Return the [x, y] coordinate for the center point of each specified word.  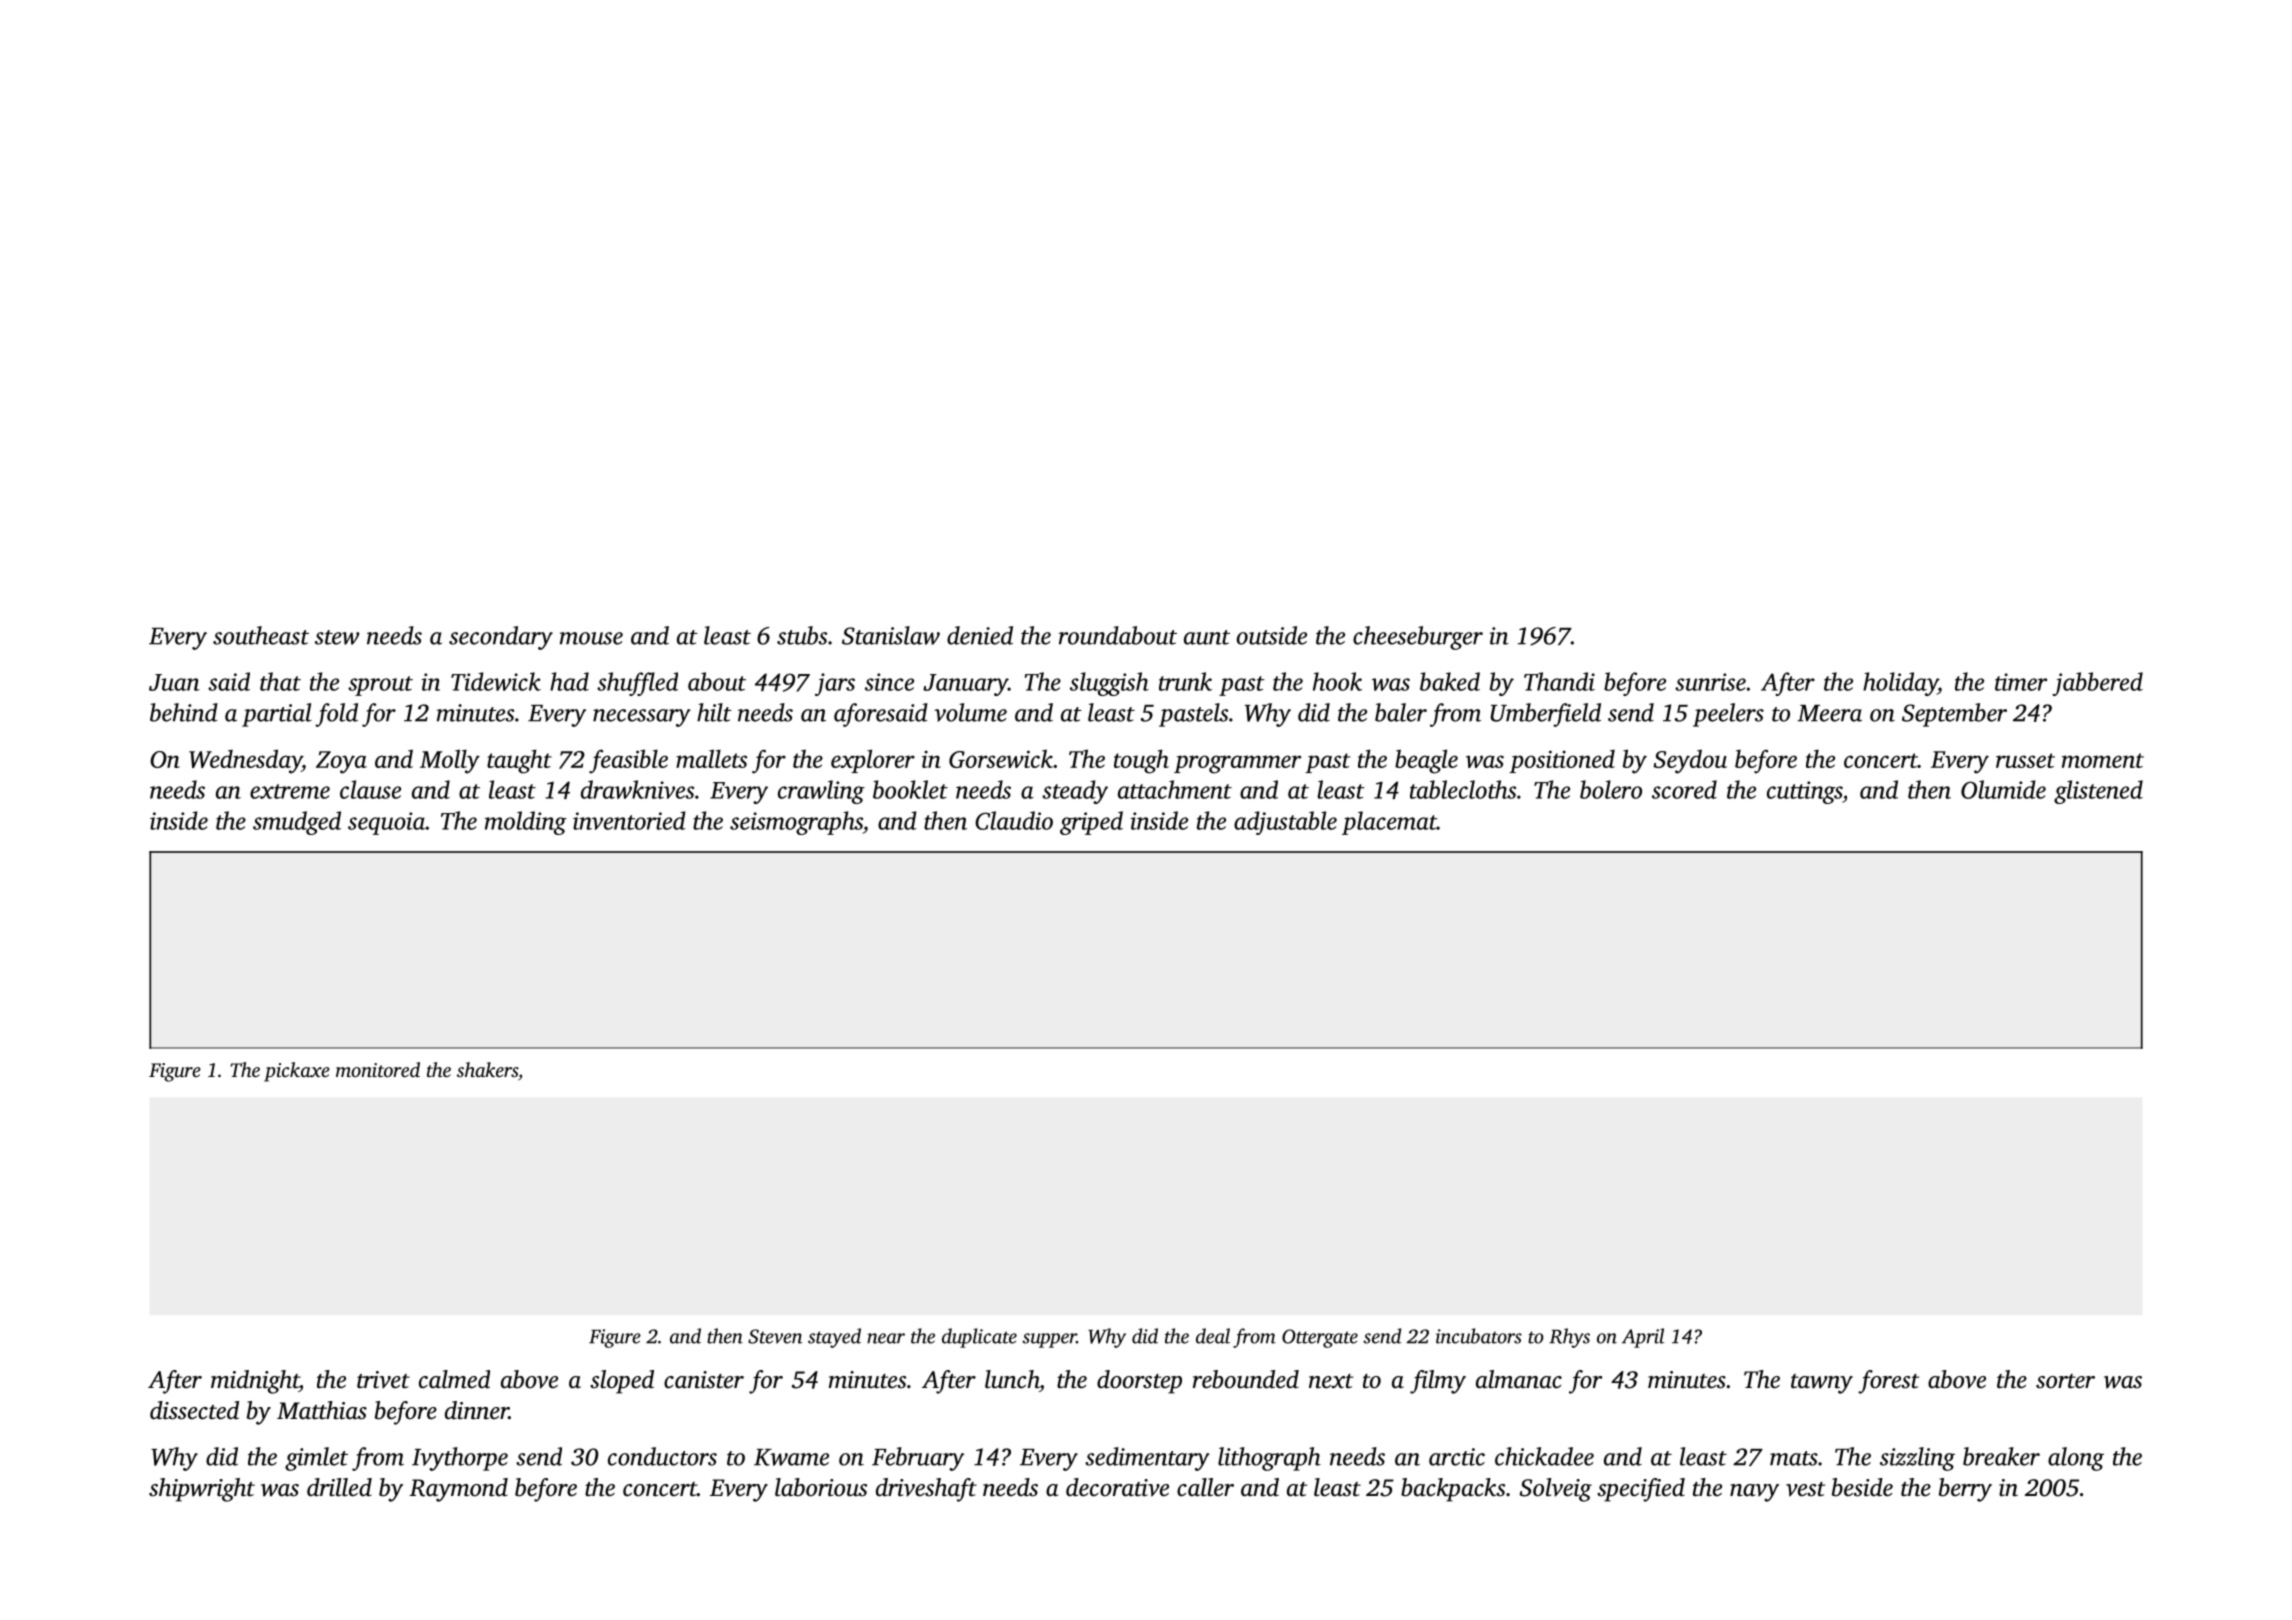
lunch [1012, 1379]
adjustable [1285, 823]
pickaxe [297, 1072]
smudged [297, 823]
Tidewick [496, 681]
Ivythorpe [460, 1459]
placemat [1389, 823]
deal [1213, 1336]
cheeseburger [1418, 638]
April [1643, 1338]
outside [1272, 635]
